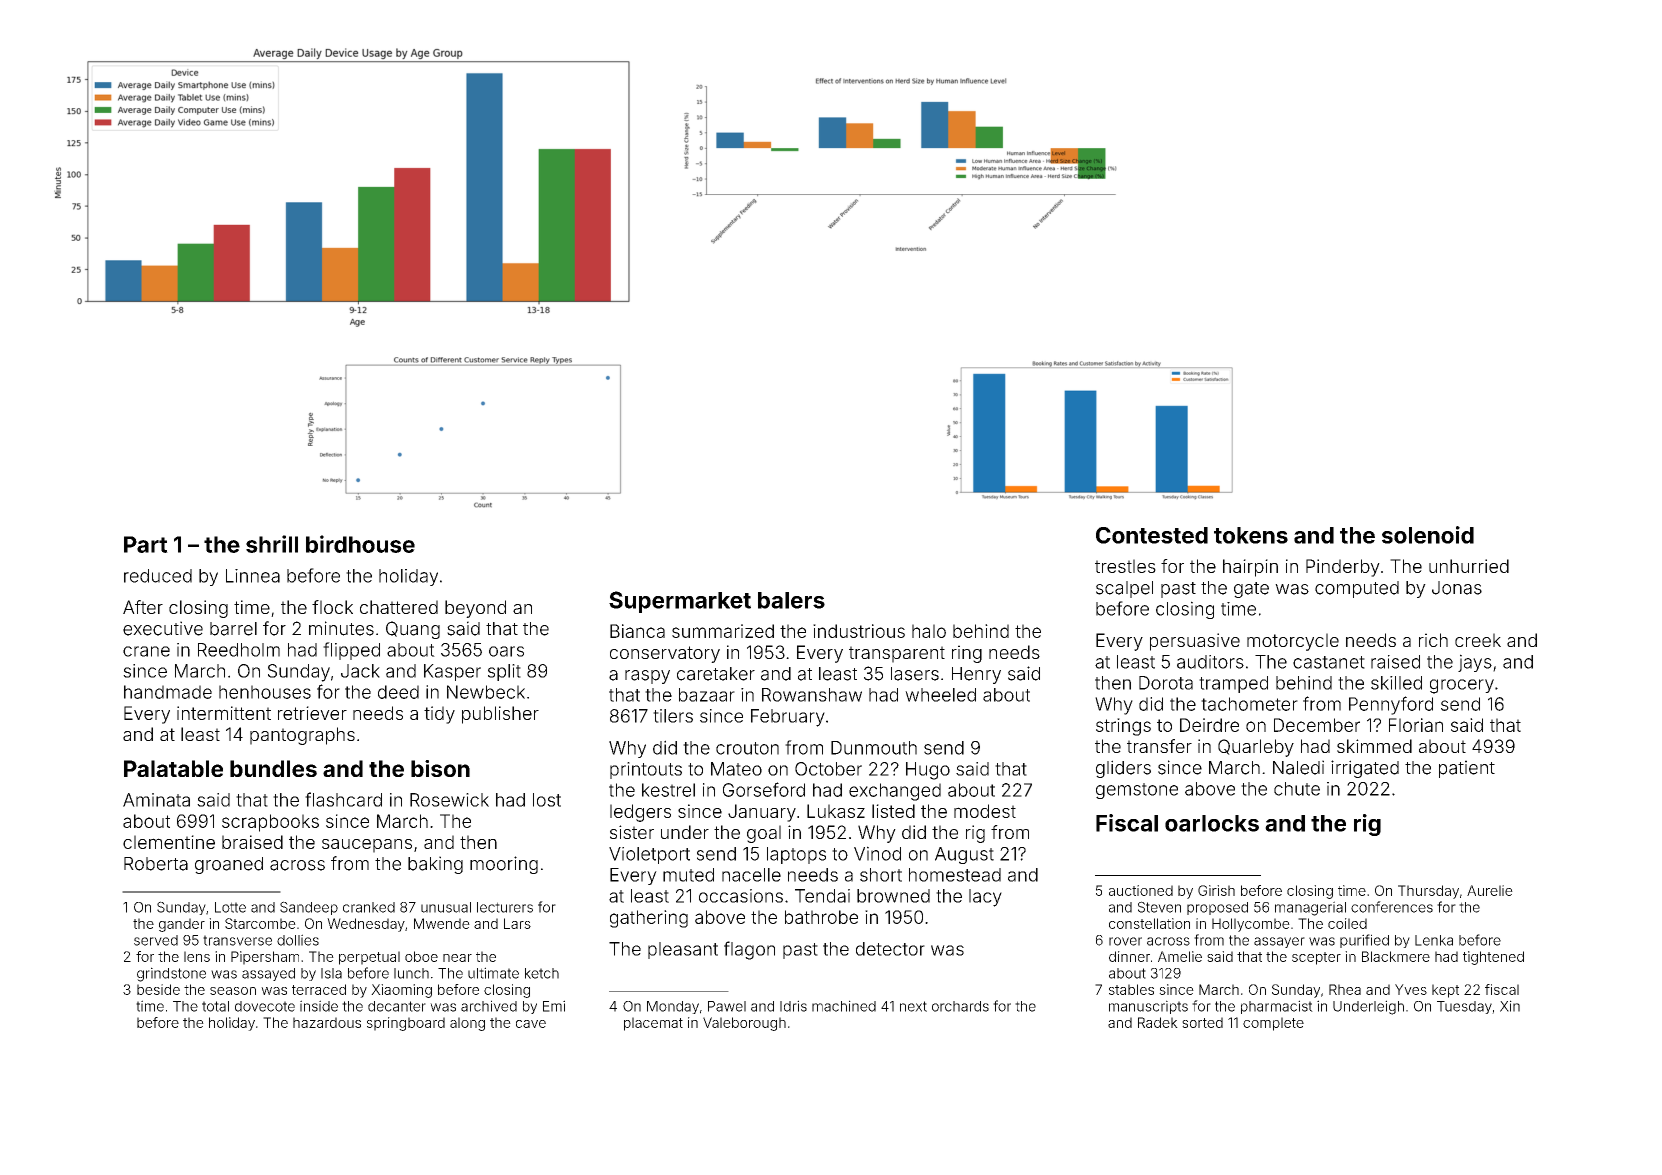 This document has width=1662, height=1175. I want to click on lasers, so click(915, 674).
